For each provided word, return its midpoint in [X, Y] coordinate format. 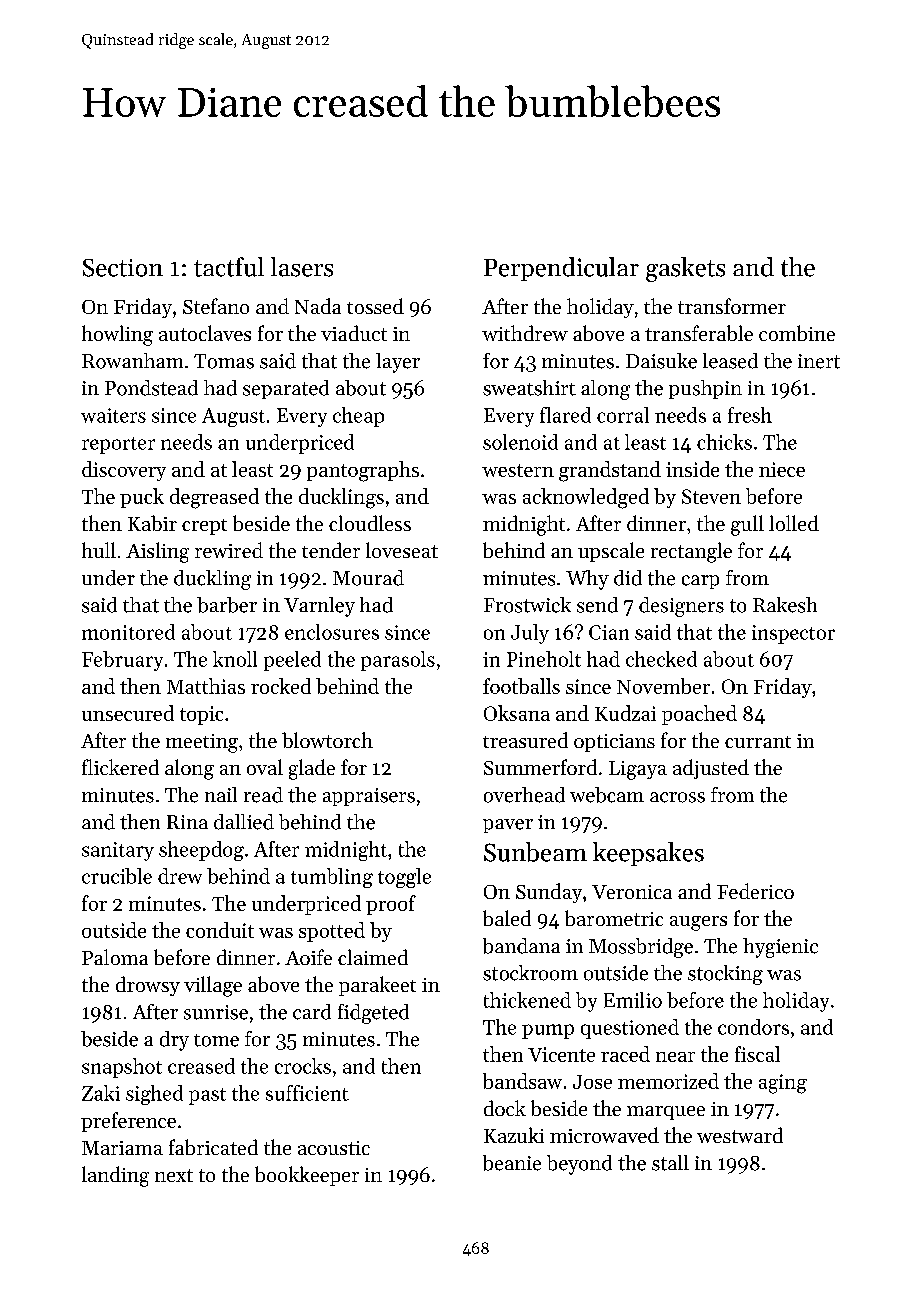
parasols [398, 661]
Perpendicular [561, 269]
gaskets [685, 269]
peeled [292, 661]
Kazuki [514, 1135]
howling [117, 335]
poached [699, 715]
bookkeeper [307, 1176]
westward [740, 1135]
